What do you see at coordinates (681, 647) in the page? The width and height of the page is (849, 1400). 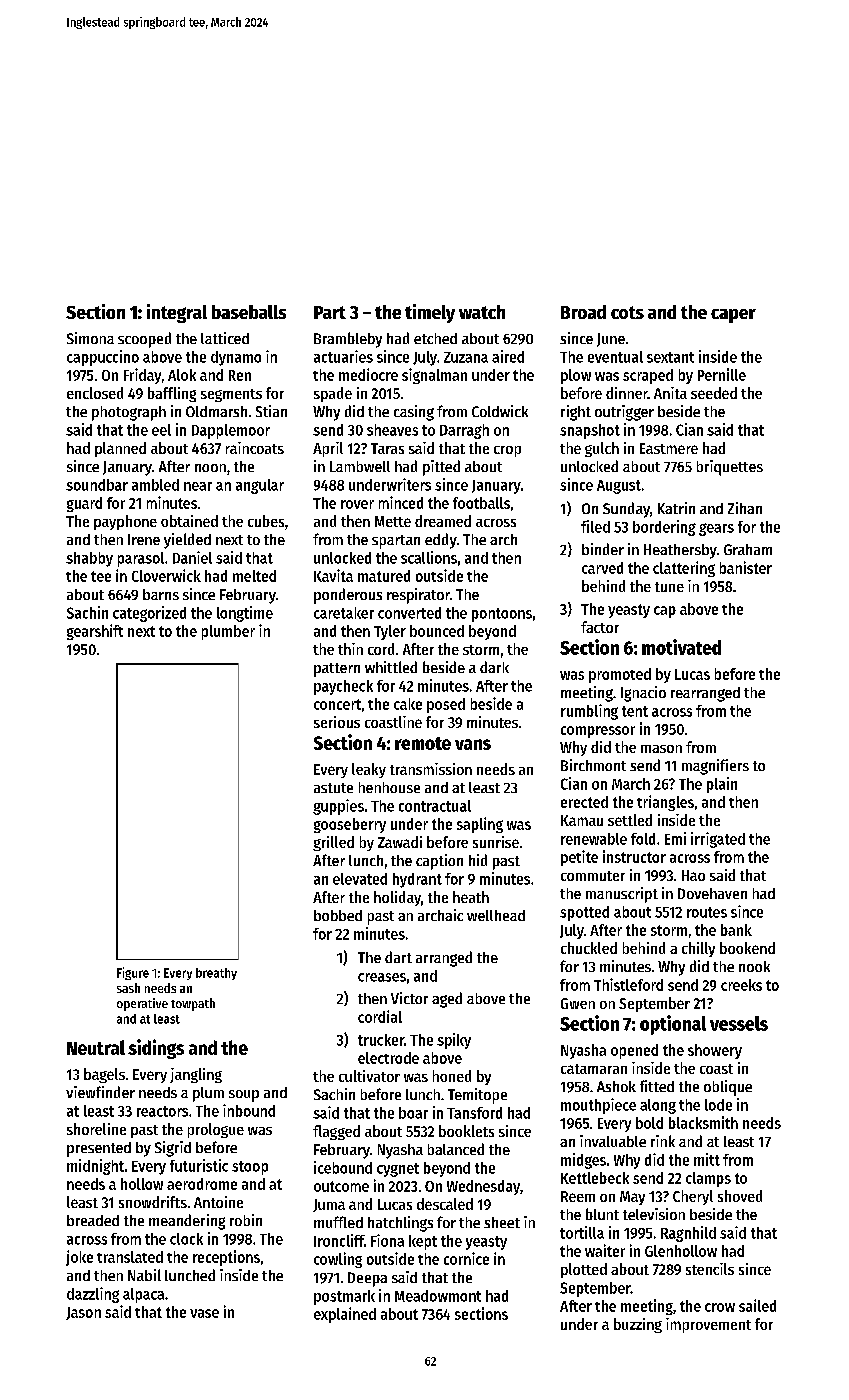 I see `motivated` at bounding box center [681, 647].
